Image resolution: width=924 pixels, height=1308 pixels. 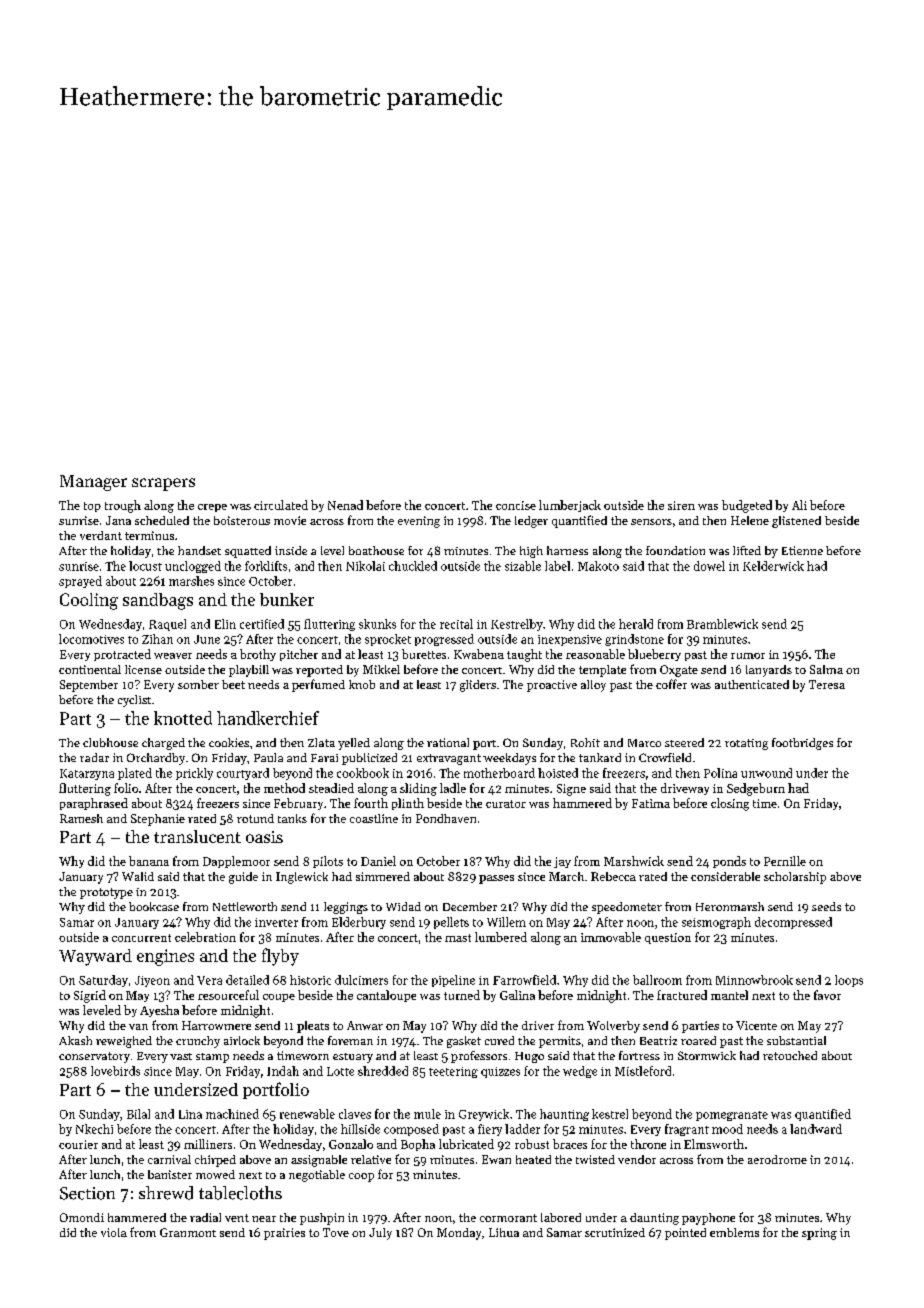 What do you see at coordinates (730, 804) in the page?
I see `closing` at bounding box center [730, 804].
